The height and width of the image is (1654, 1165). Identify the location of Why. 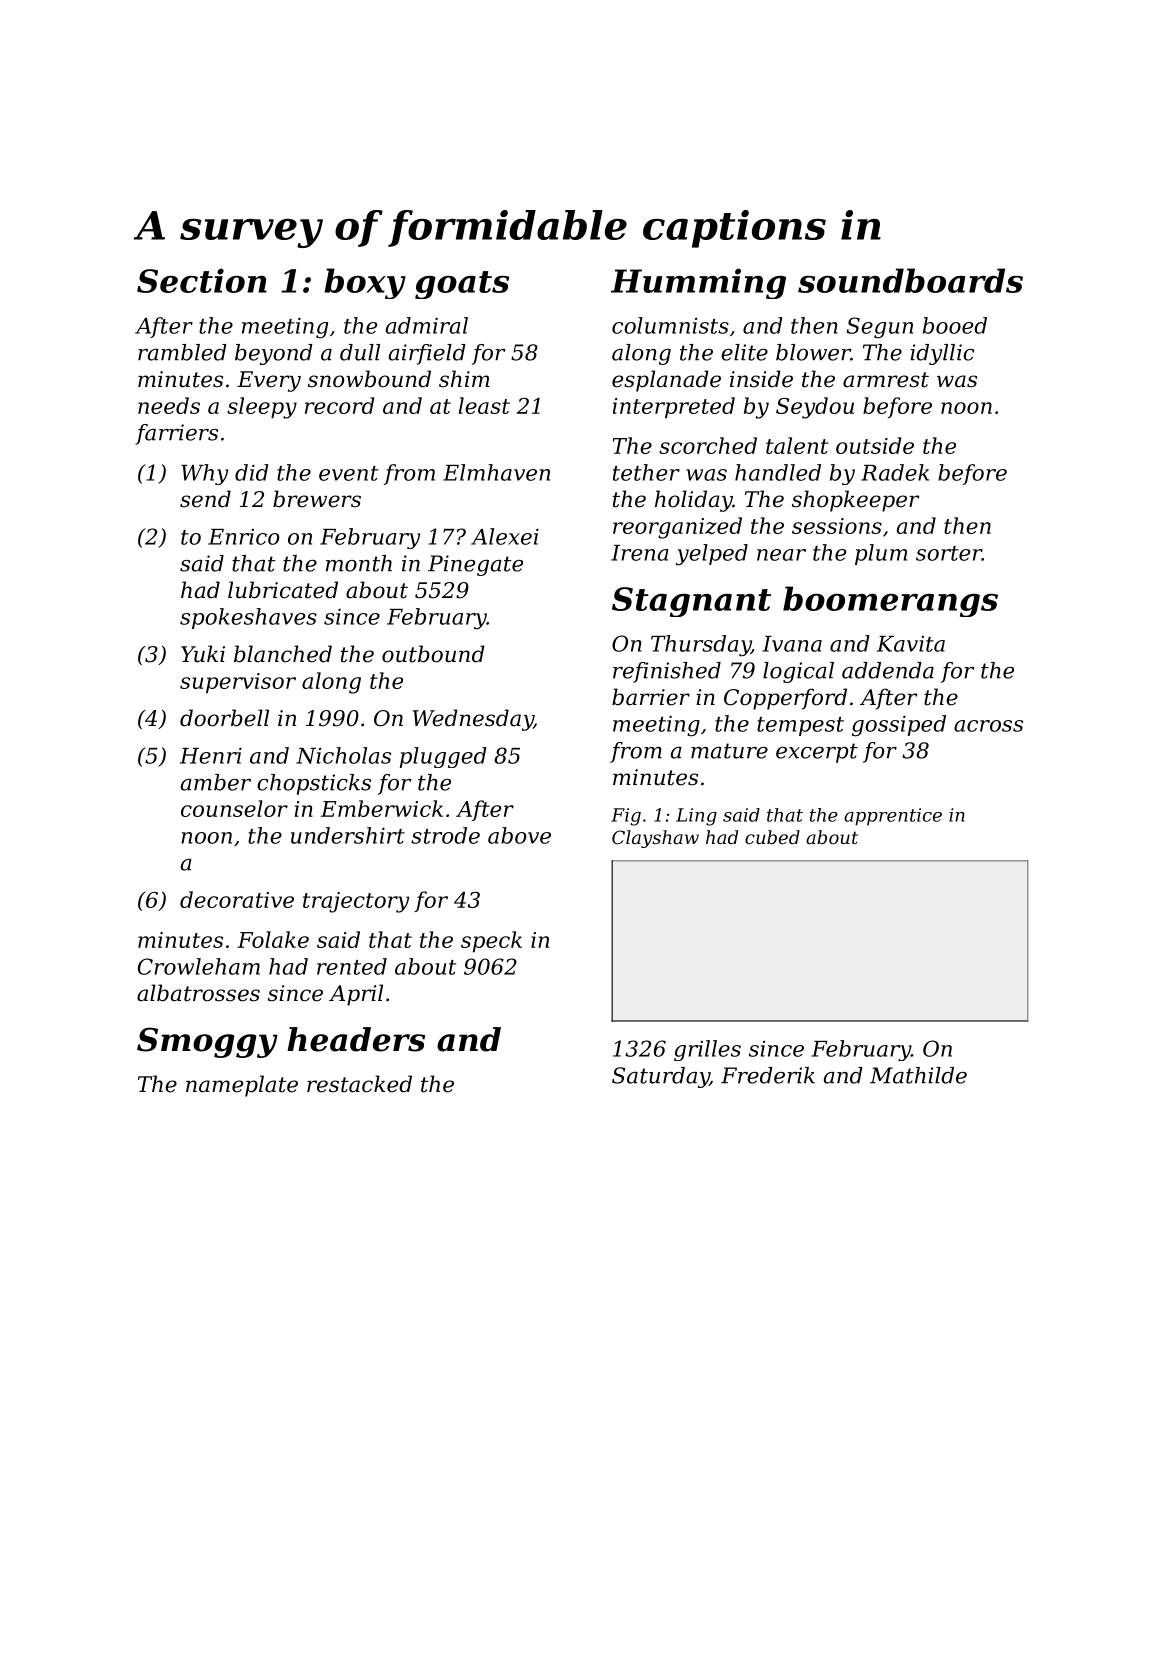
(204, 474).
